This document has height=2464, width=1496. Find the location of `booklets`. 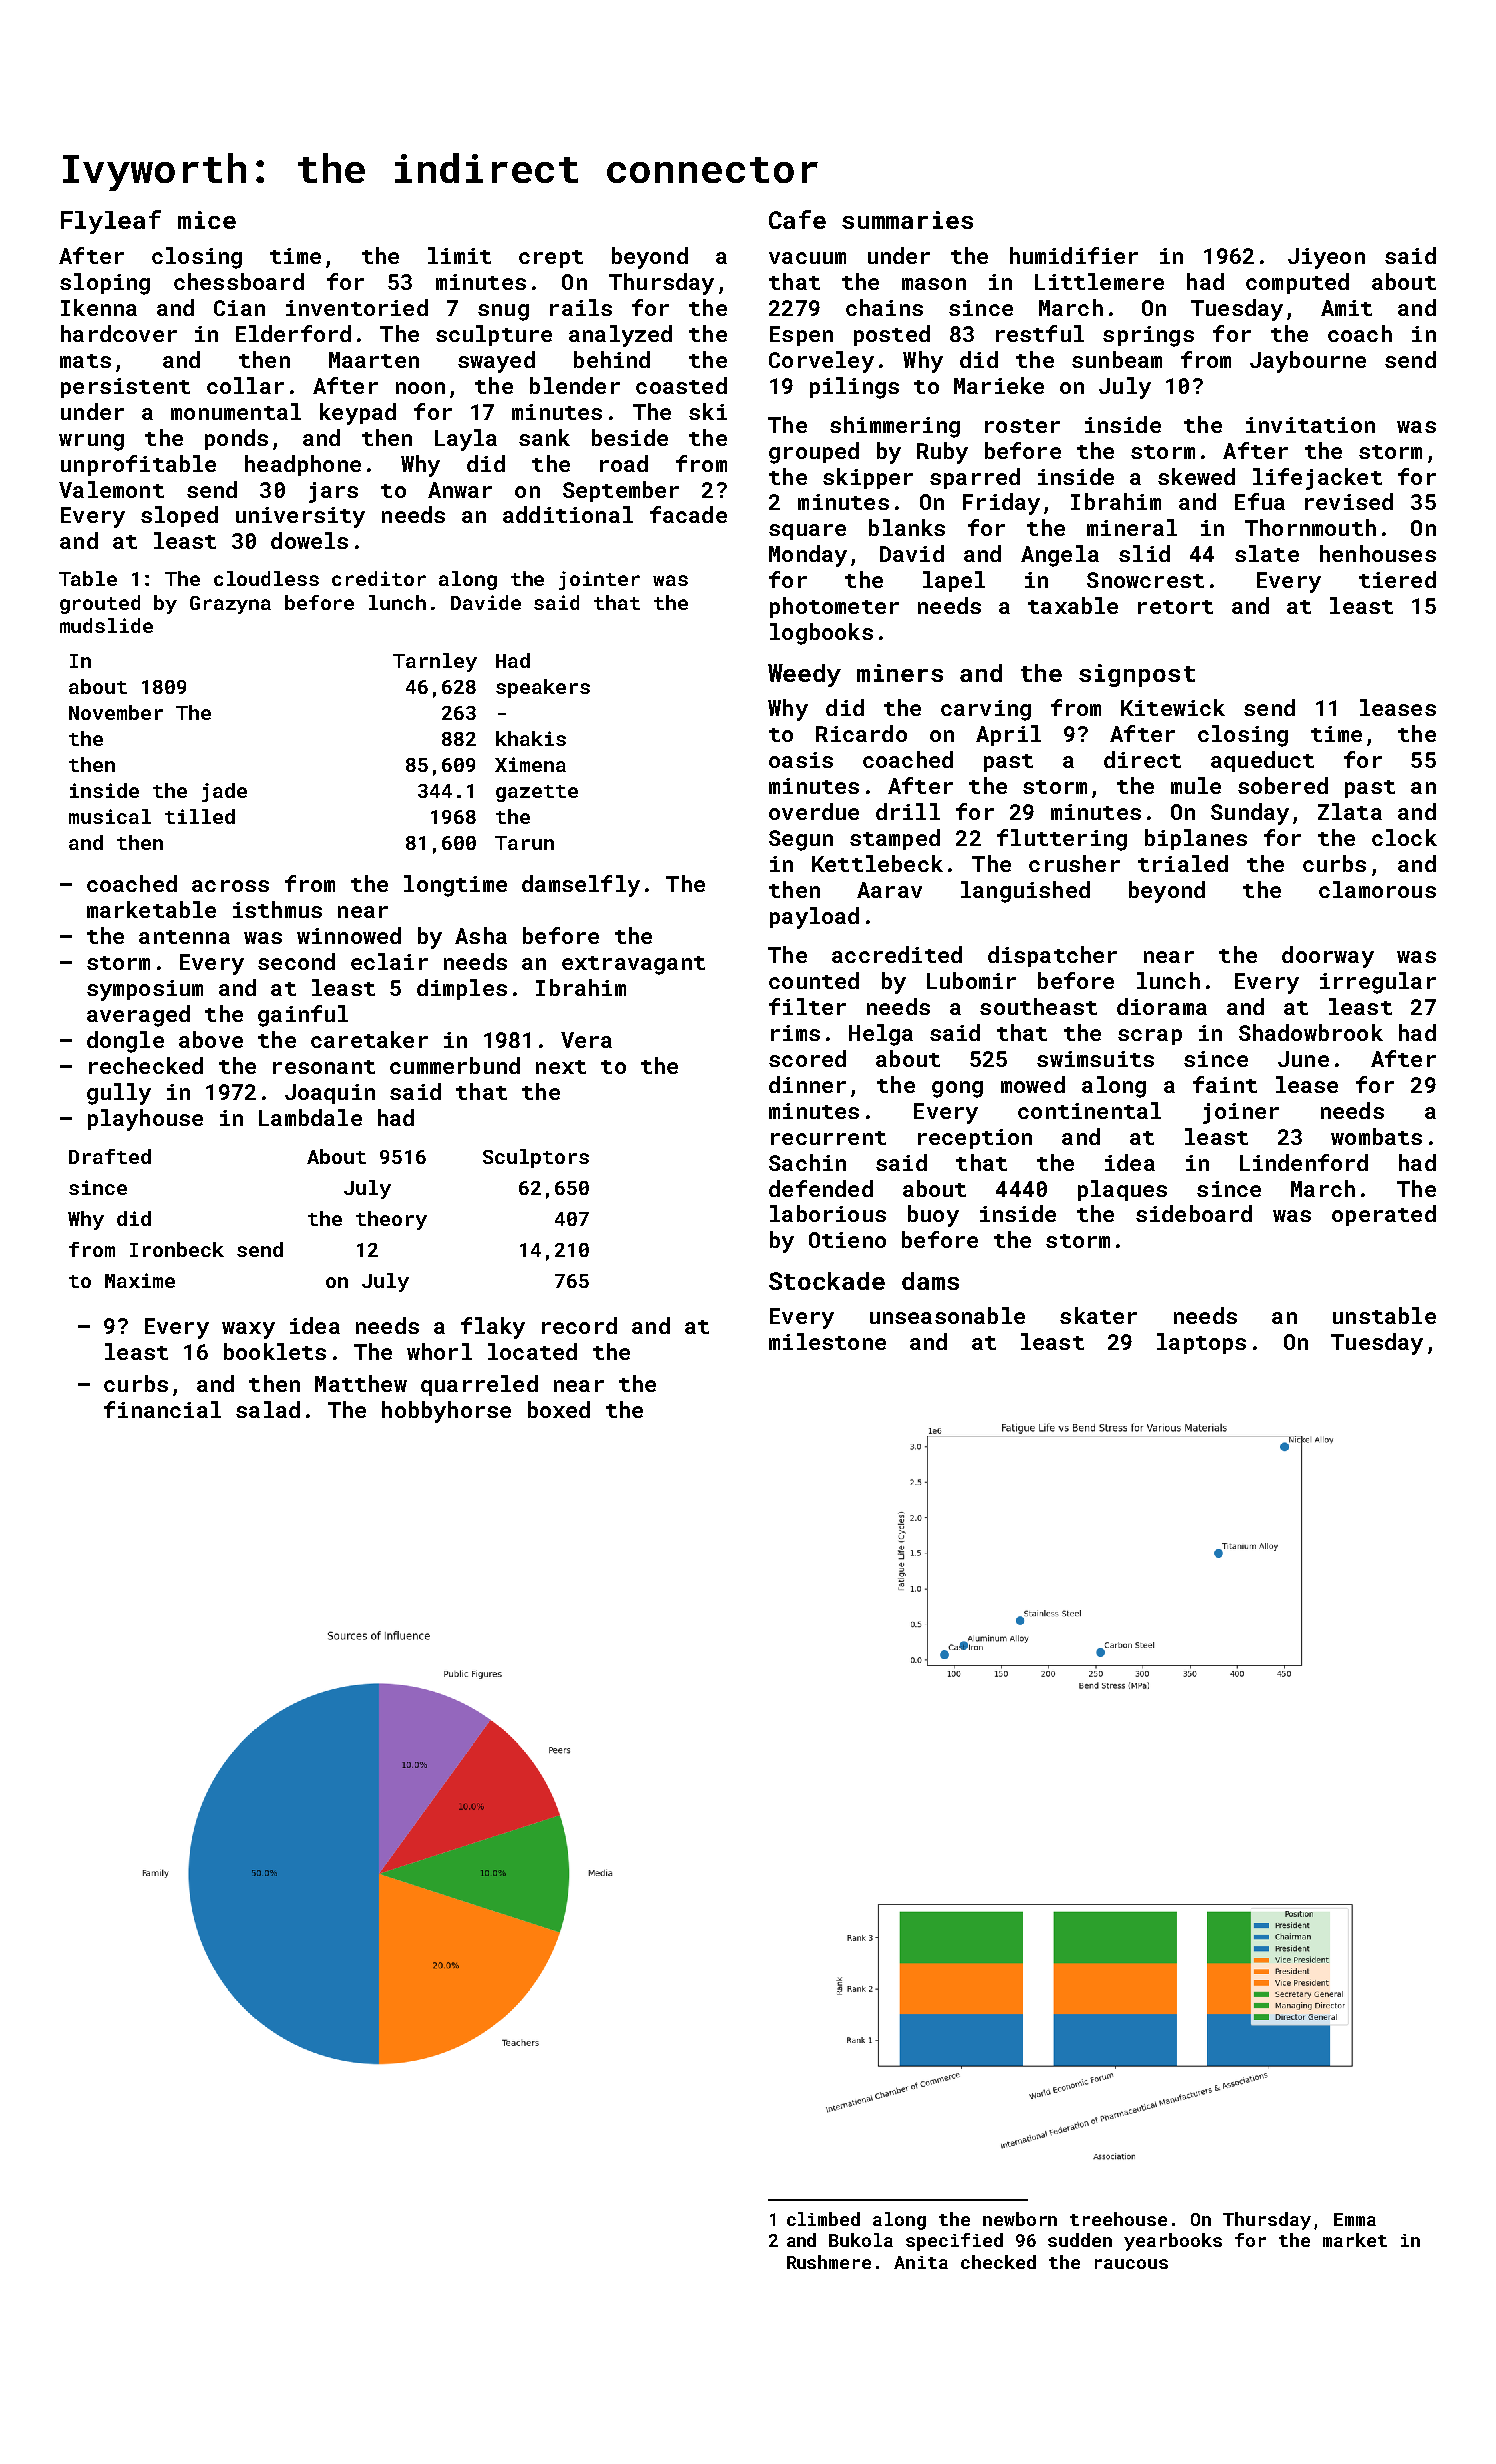

booklets is located at coordinates (275, 1351).
